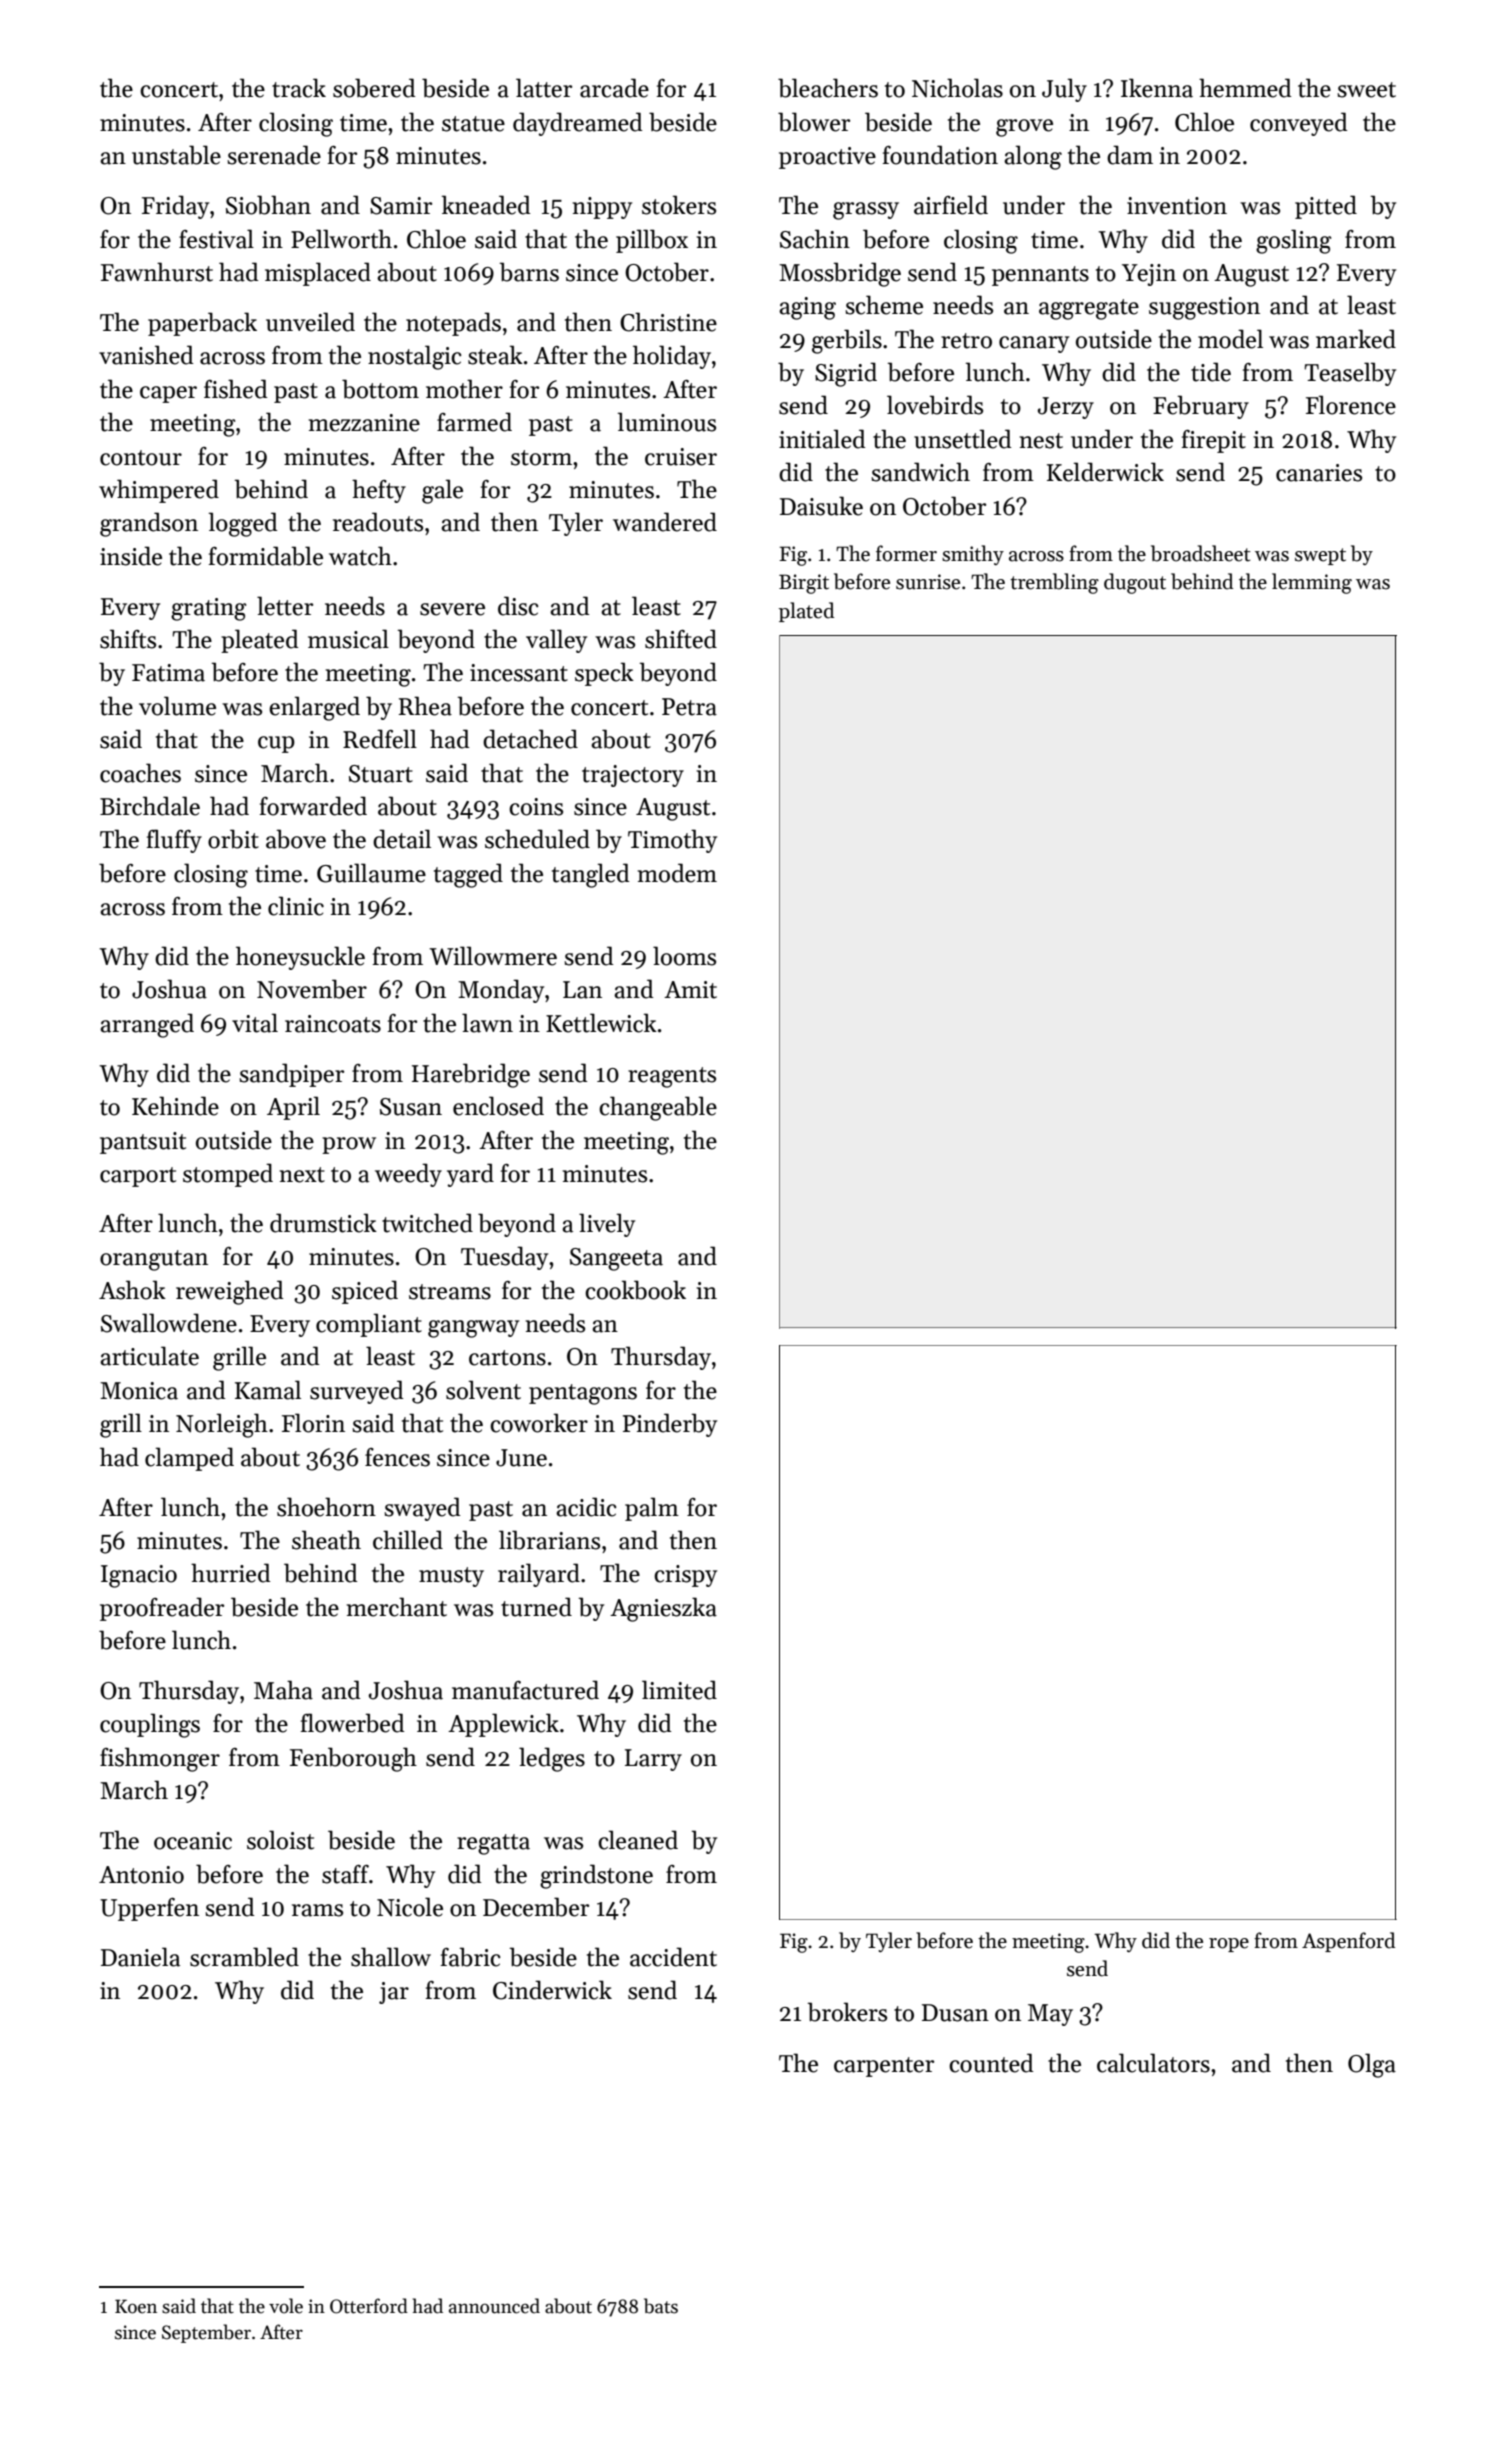 The image size is (1496, 2464). I want to click on brokers, so click(847, 2012).
